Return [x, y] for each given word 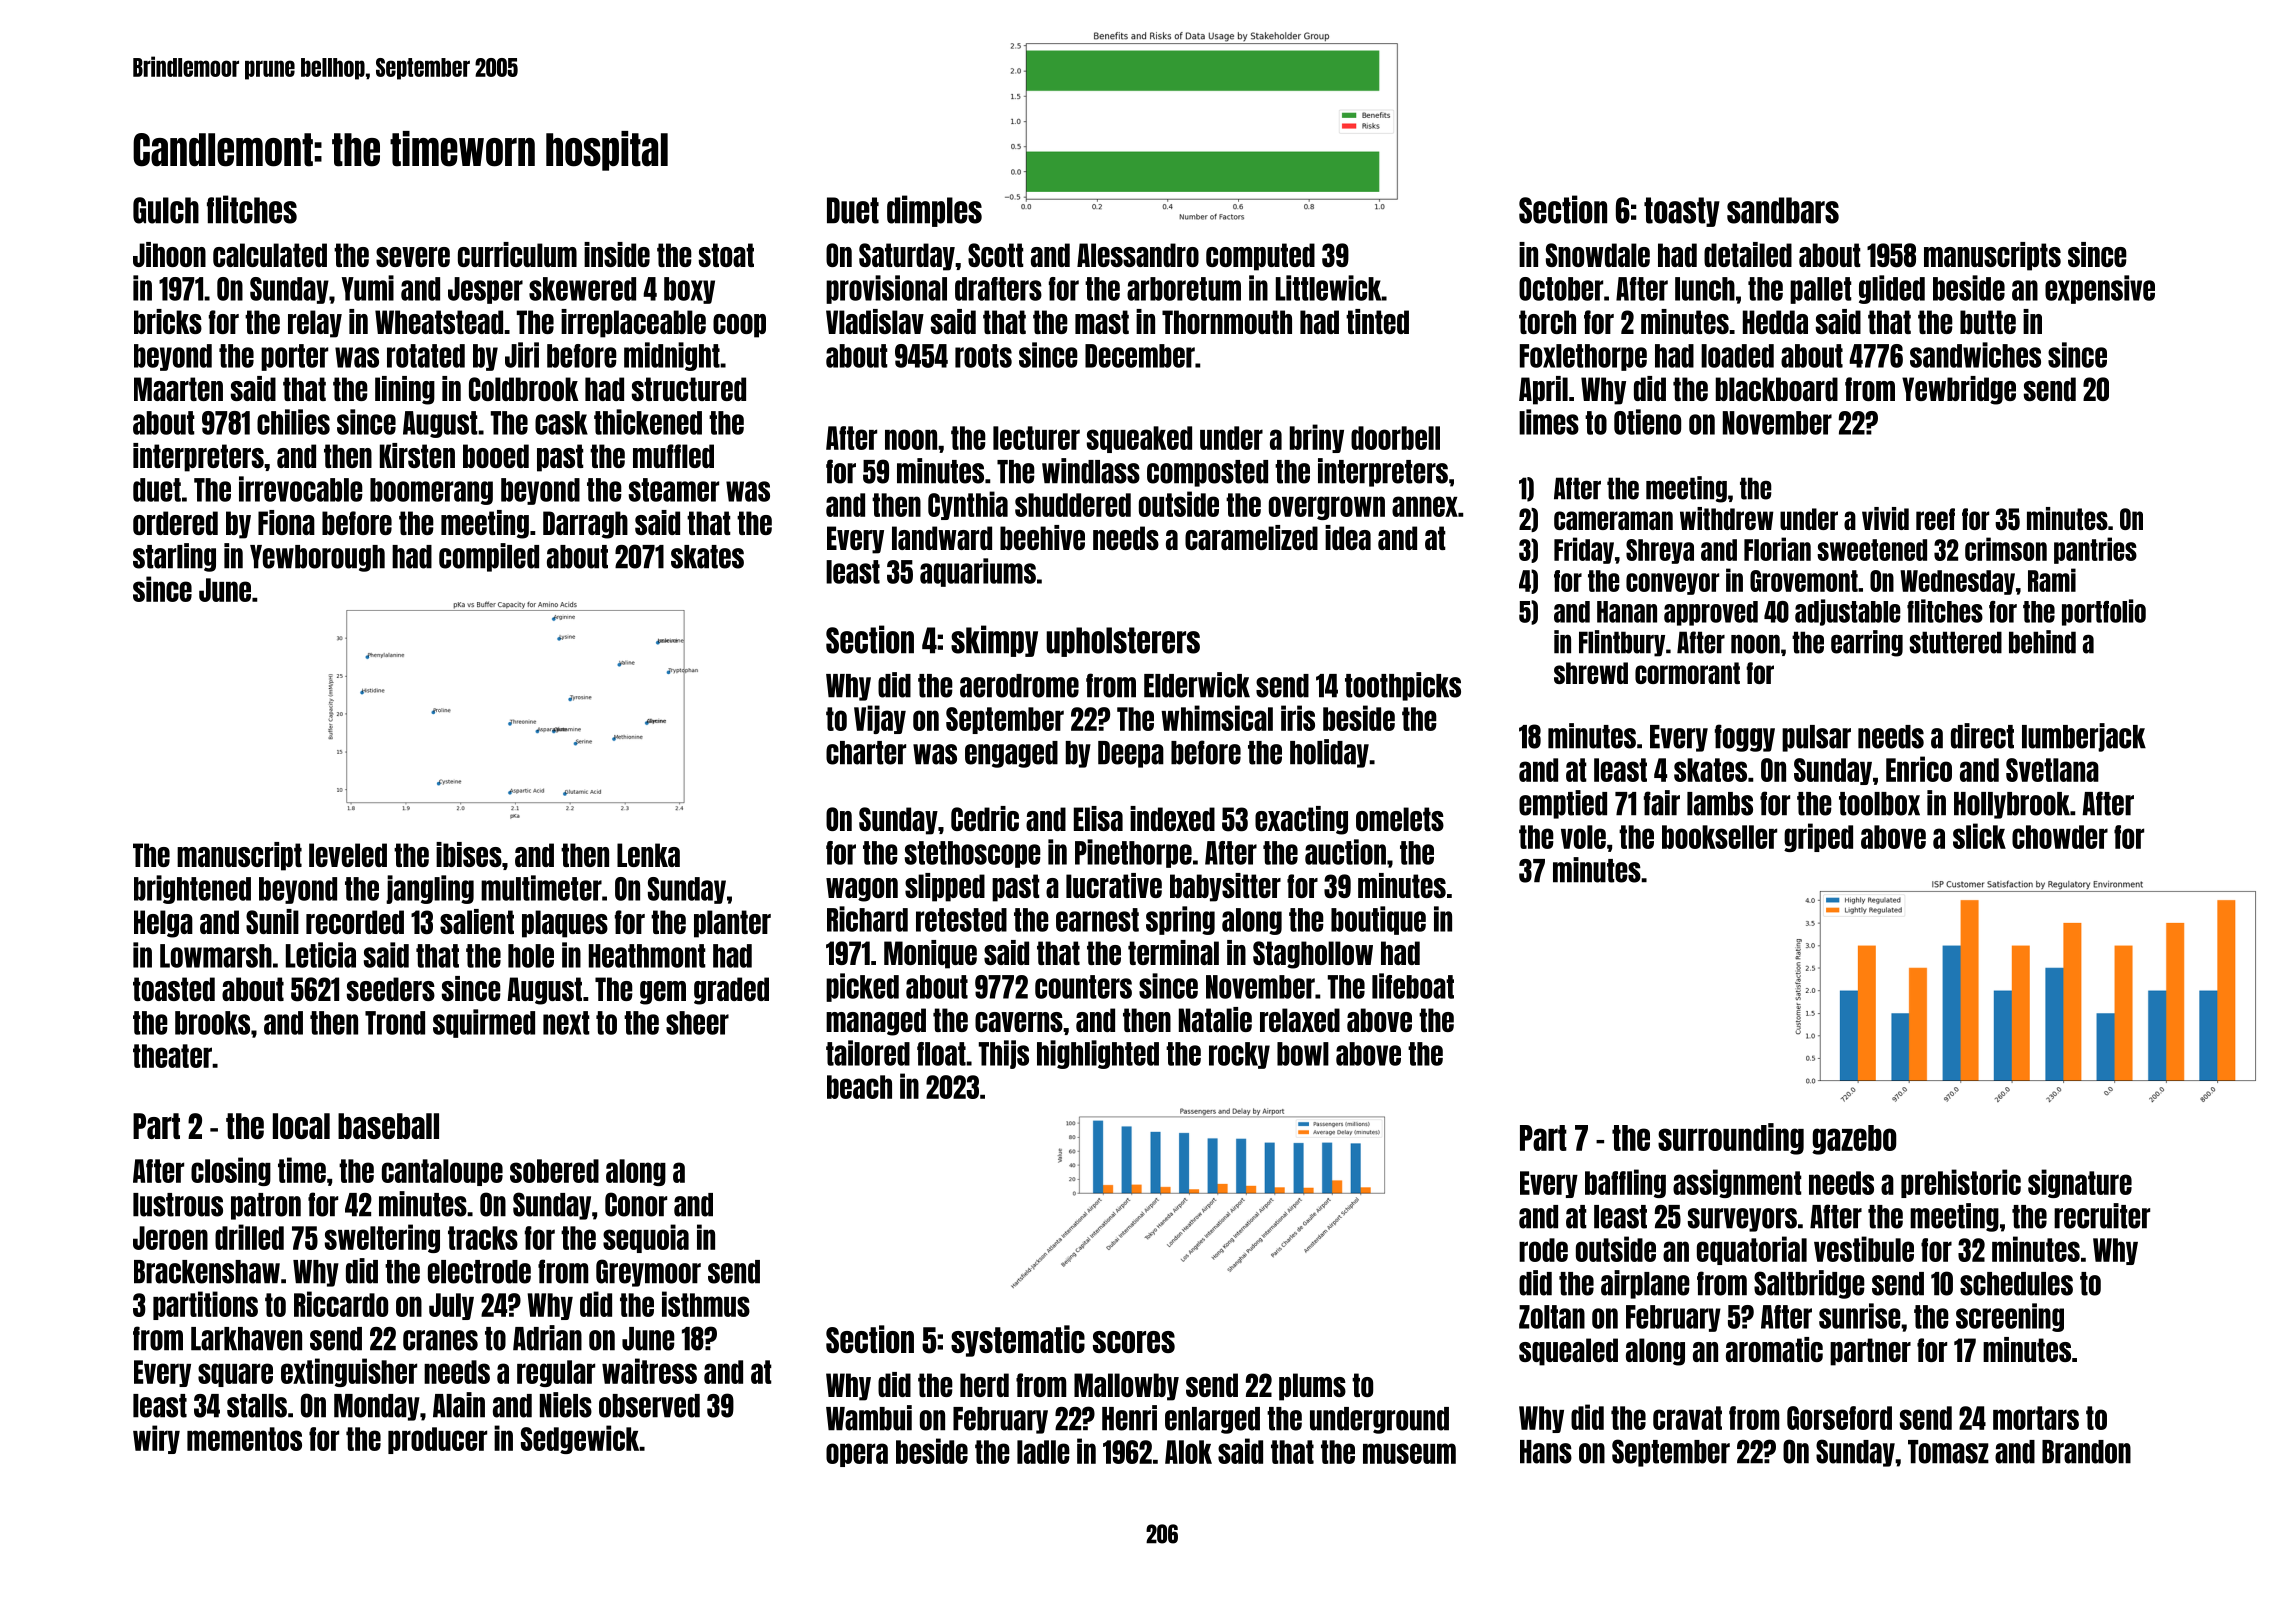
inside [617, 254]
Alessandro [1138, 255]
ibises [469, 854]
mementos [244, 1439]
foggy [1745, 738]
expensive [2100, 289]
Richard [867, 919]
